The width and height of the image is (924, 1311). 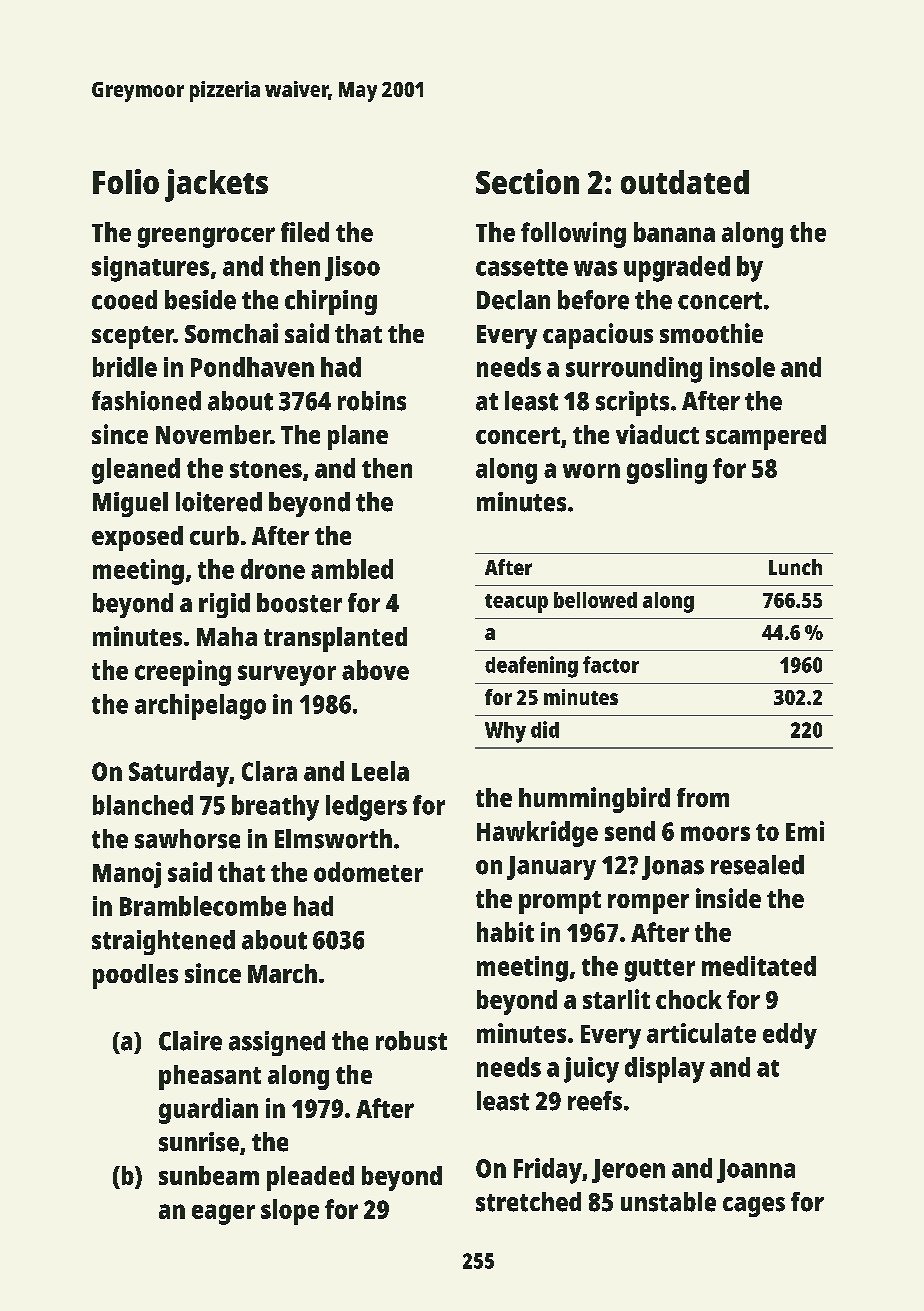 I want to click on worn, so click(x=591, y=470).
